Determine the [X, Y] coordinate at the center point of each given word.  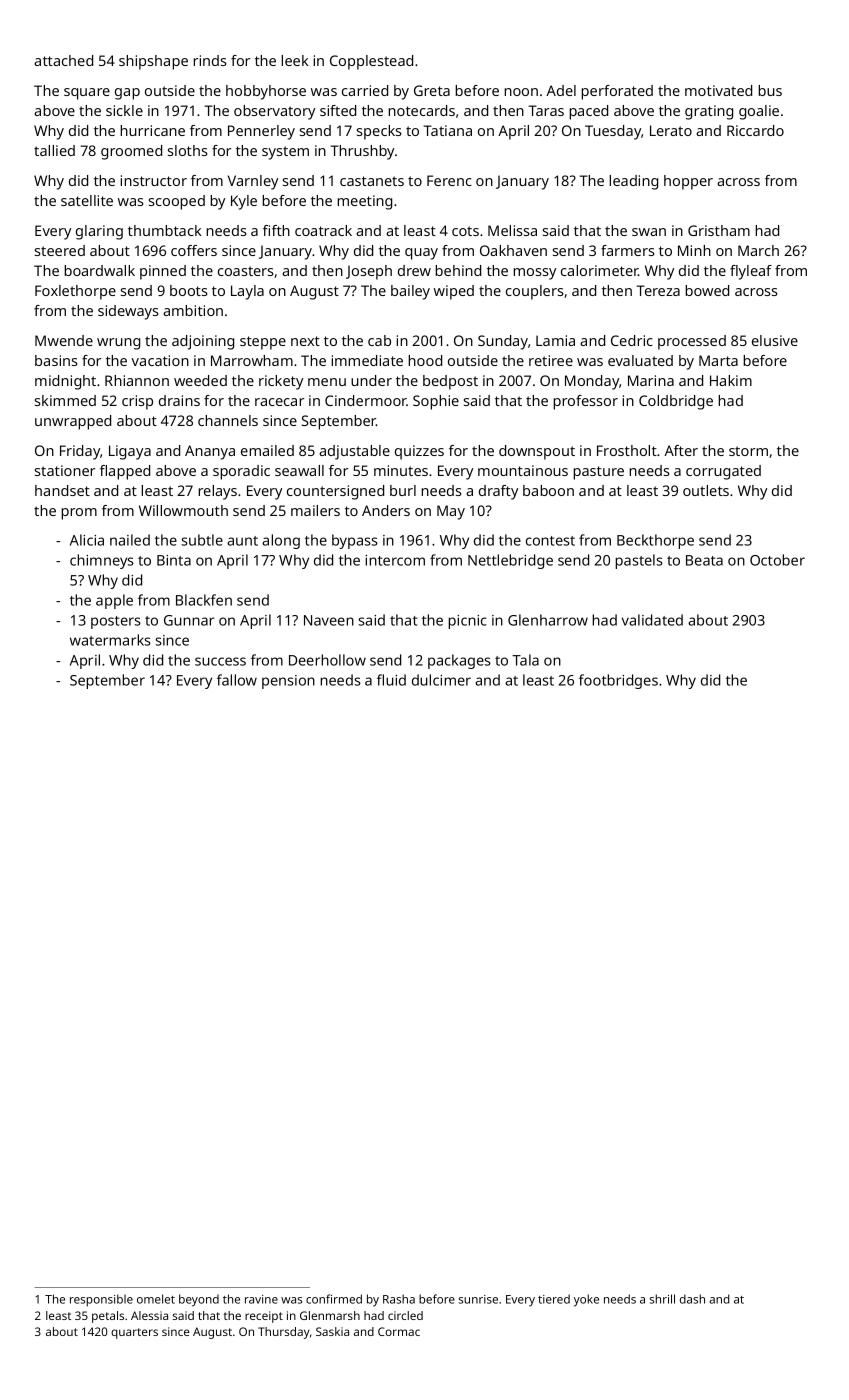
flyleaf [751, 272]
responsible [101, 1300]
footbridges [618, 681]
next [305, 341]
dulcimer [441, 680]
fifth [276, 230]
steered [60, 250]
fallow [237, 680]
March [758, 250]
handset [62, 490]
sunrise [478, 1299]
